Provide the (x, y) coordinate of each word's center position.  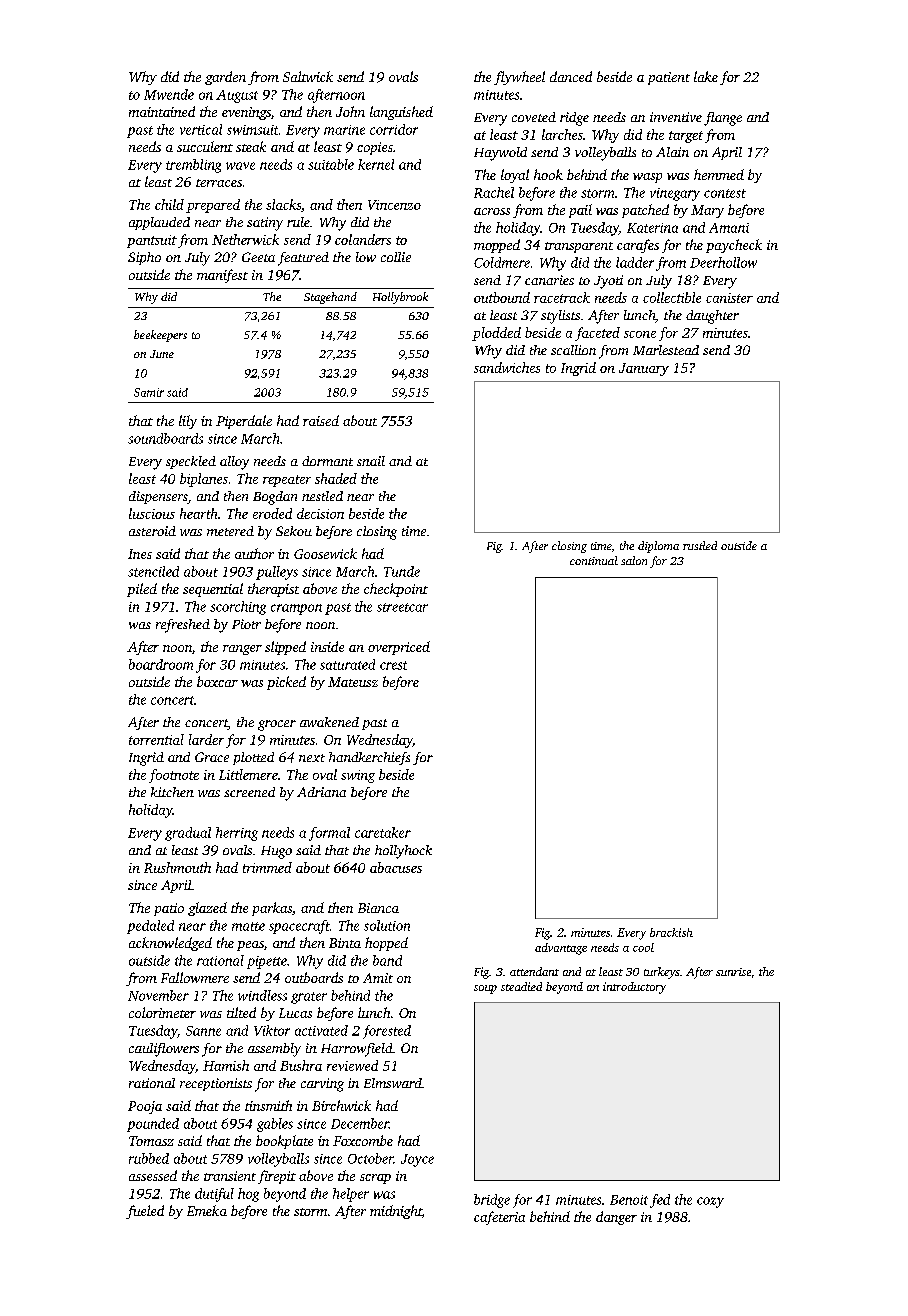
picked (286, 683)
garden (225, 78)
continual (594, 560)
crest (393, 665)
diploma (658, 547)
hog (248, 1195)
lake (706, 76)
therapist (273, 590)
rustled (700, 545)
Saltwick (308, 76)
